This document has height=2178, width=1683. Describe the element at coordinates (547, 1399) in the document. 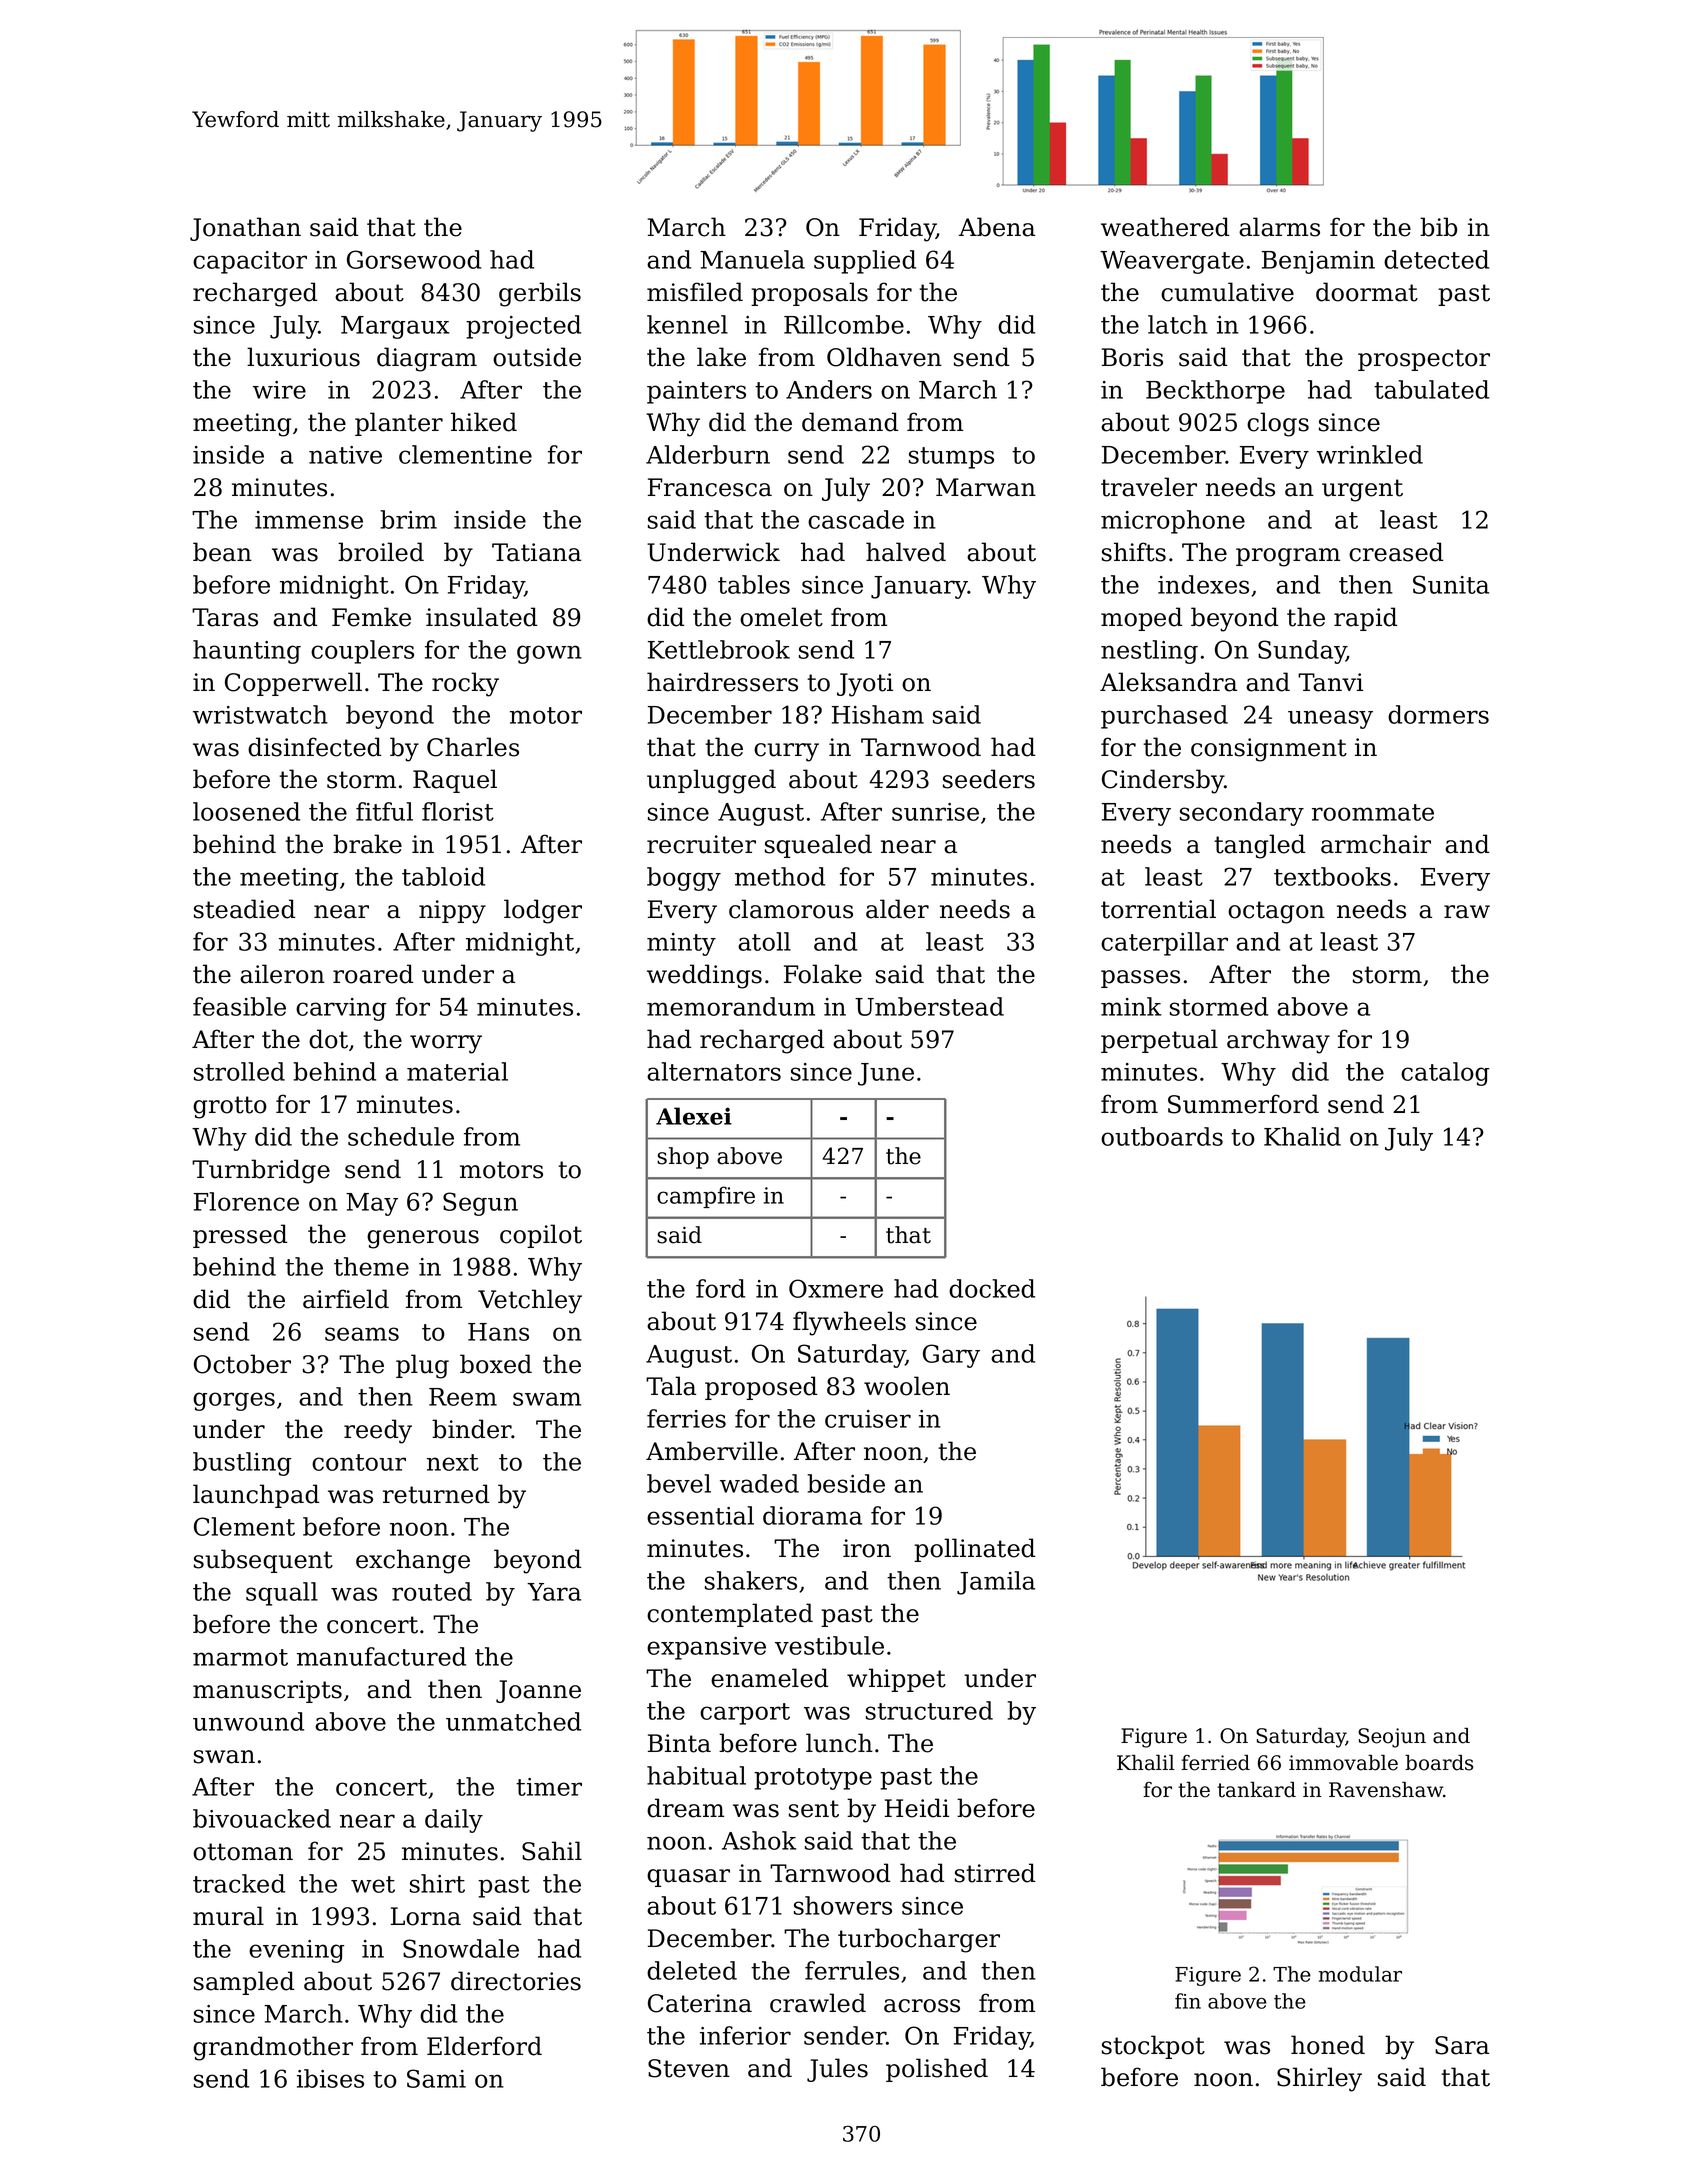

I see `swam` at that location.
